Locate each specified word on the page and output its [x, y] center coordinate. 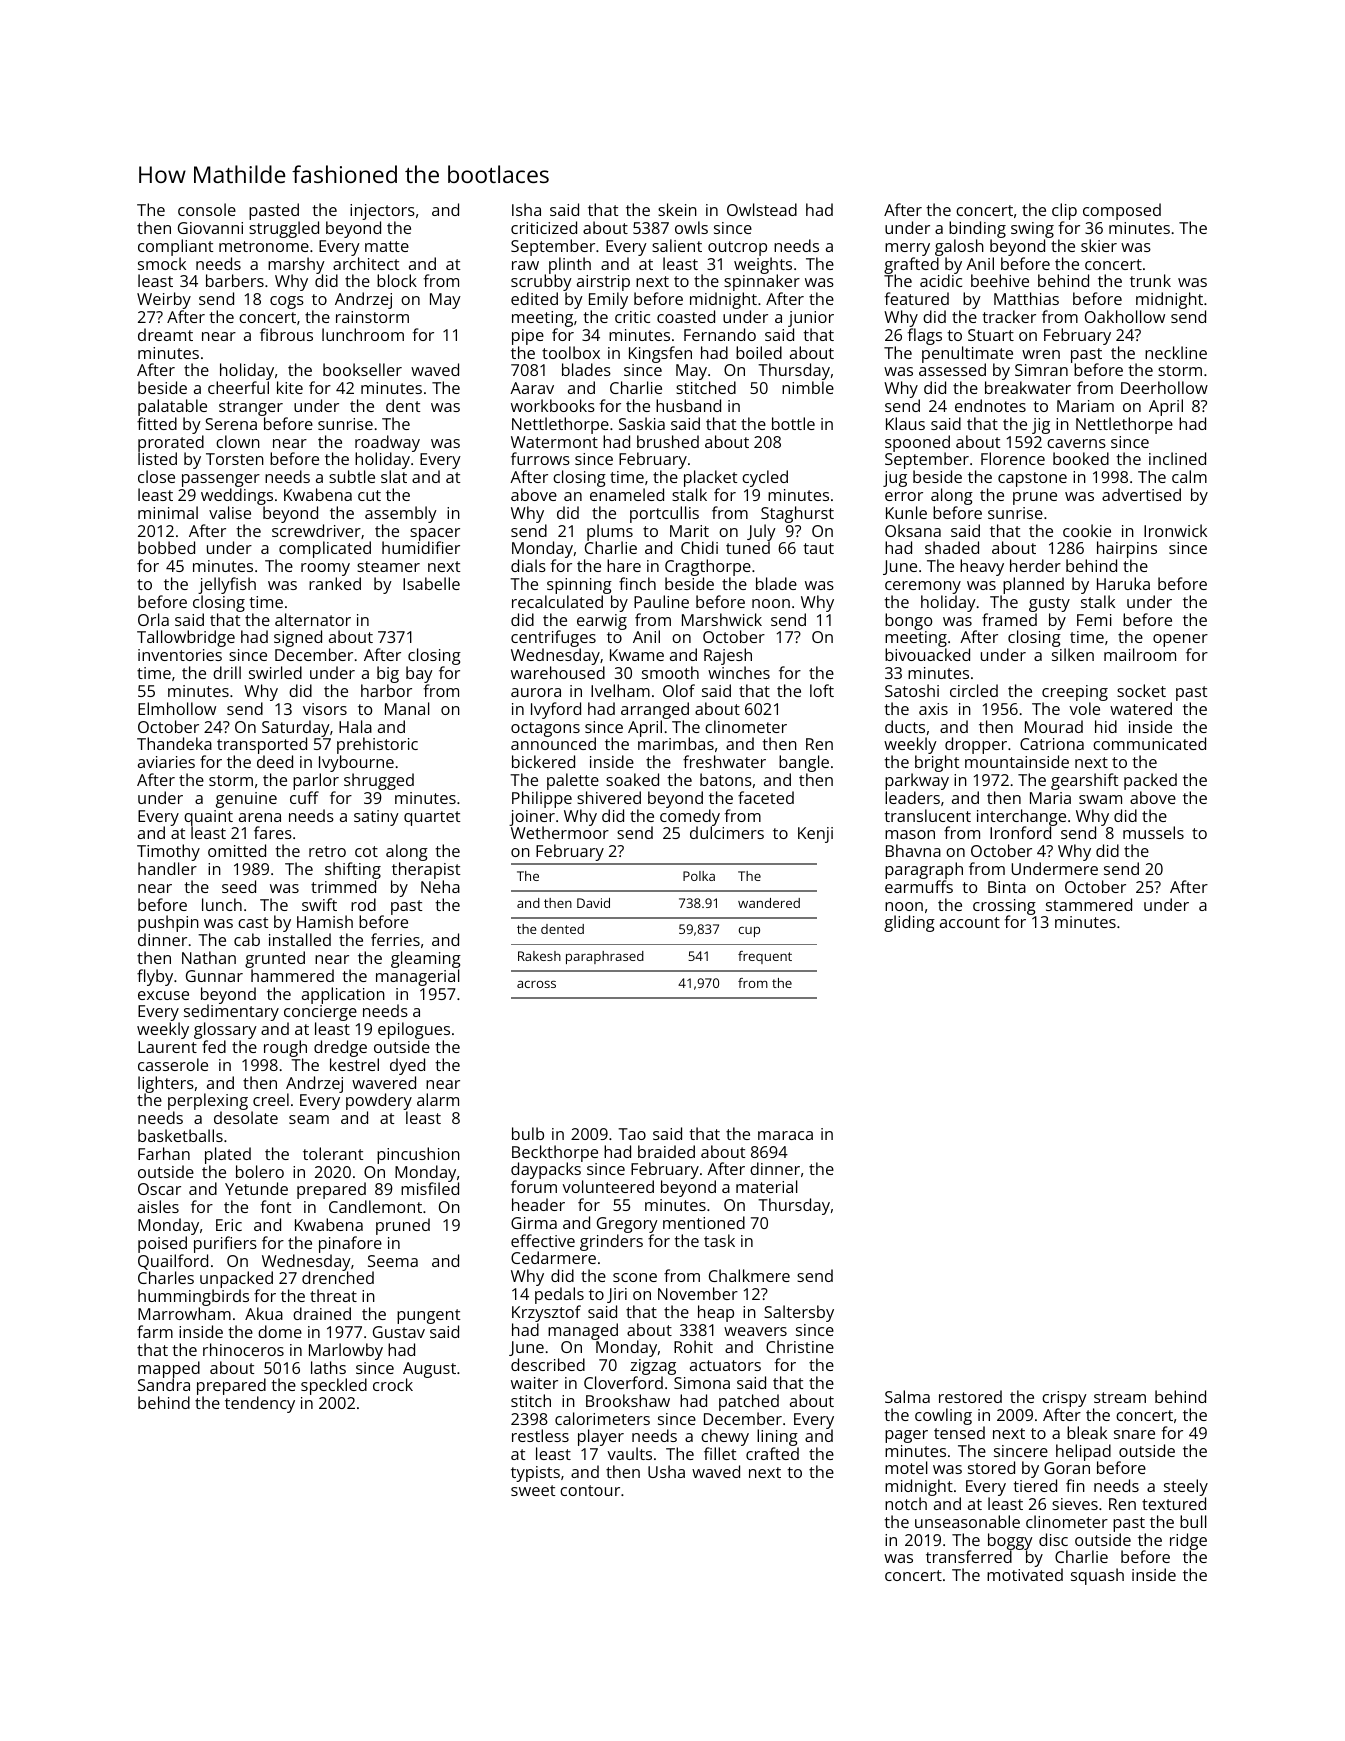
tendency [260, 1404]
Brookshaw [628, 1400]
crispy [1064, 1399]
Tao [632, 1134]
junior [811, 319]
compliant [175, 247]
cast [253, 922]
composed [1122, 211]
